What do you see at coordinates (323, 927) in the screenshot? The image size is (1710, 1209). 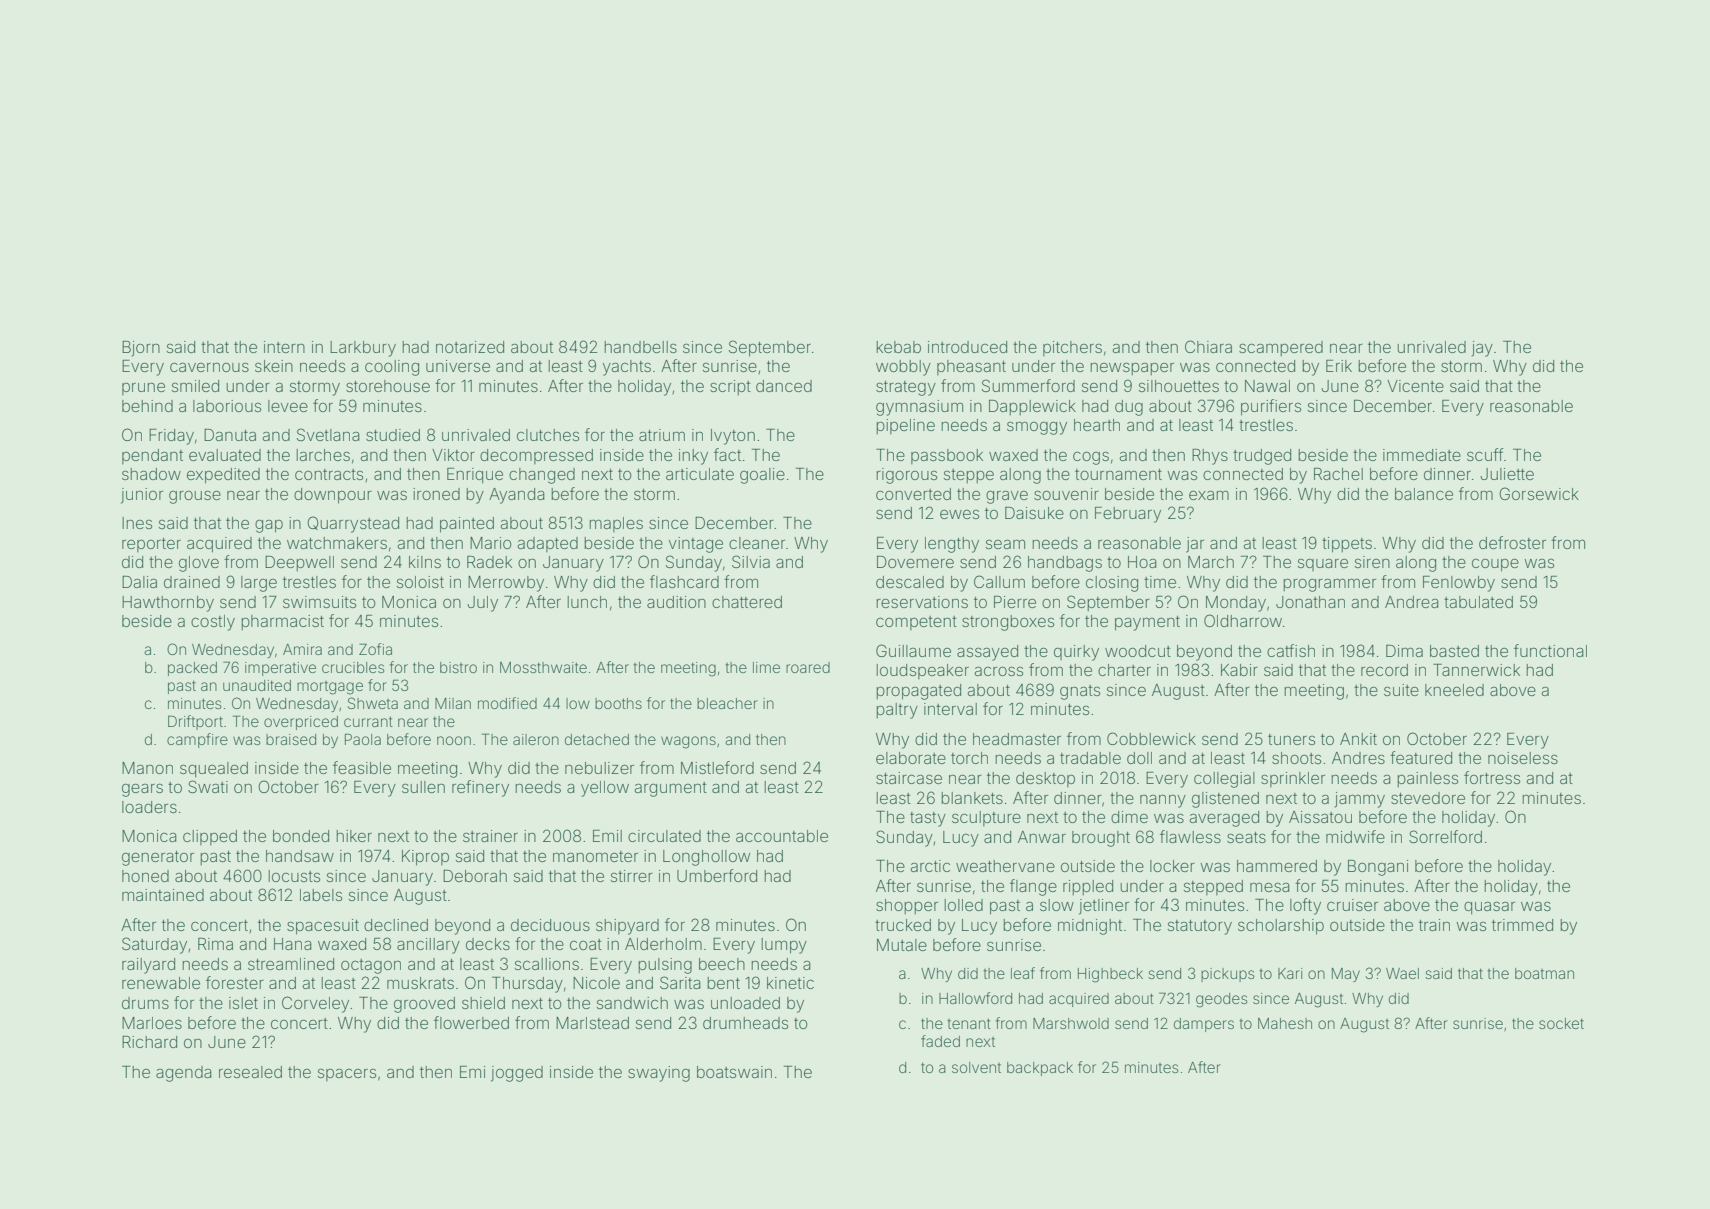 I see `spacesuit` at bounding box center [323, 927].
